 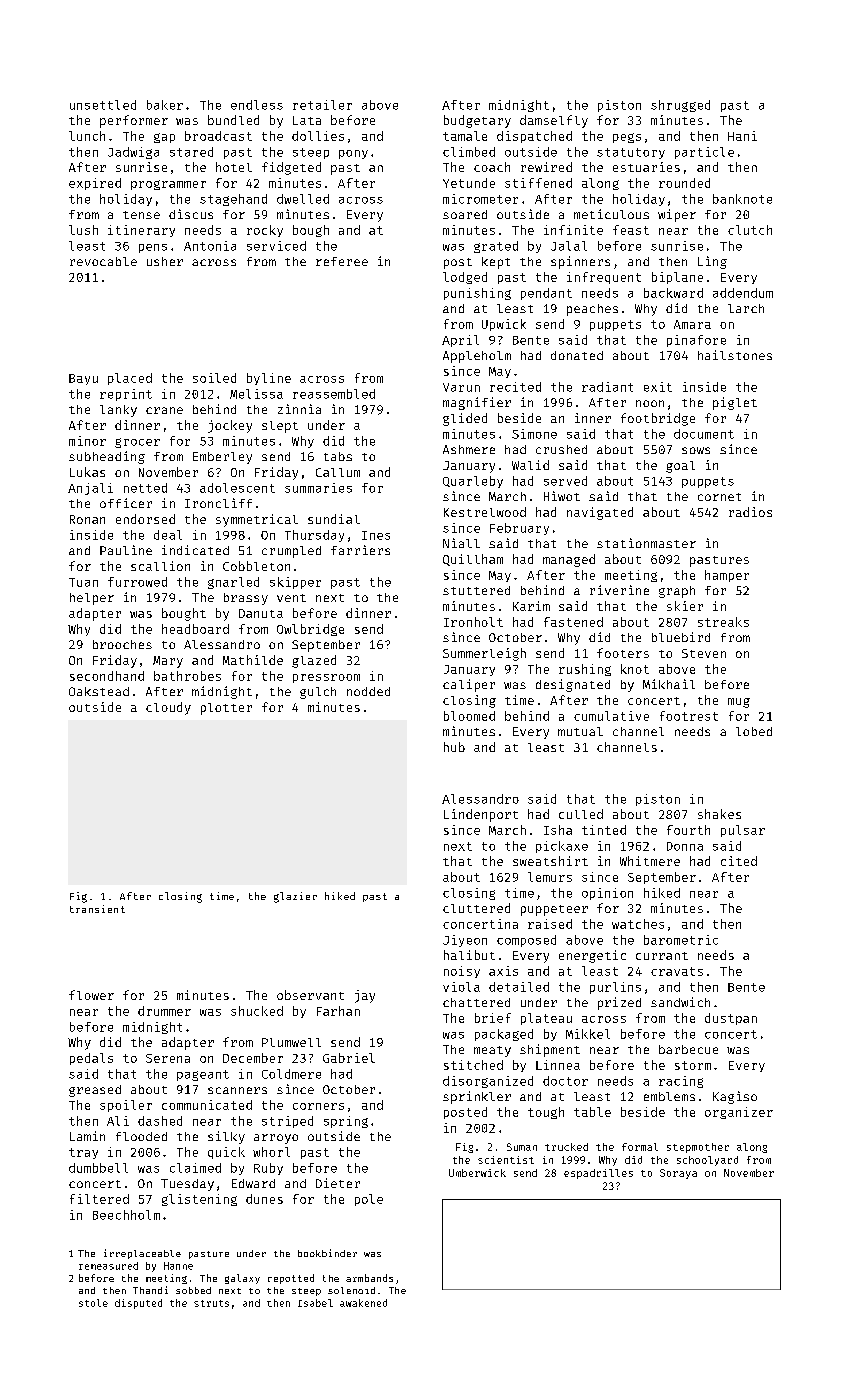 I want to click on Bayu, so click(x=83, y=379).
